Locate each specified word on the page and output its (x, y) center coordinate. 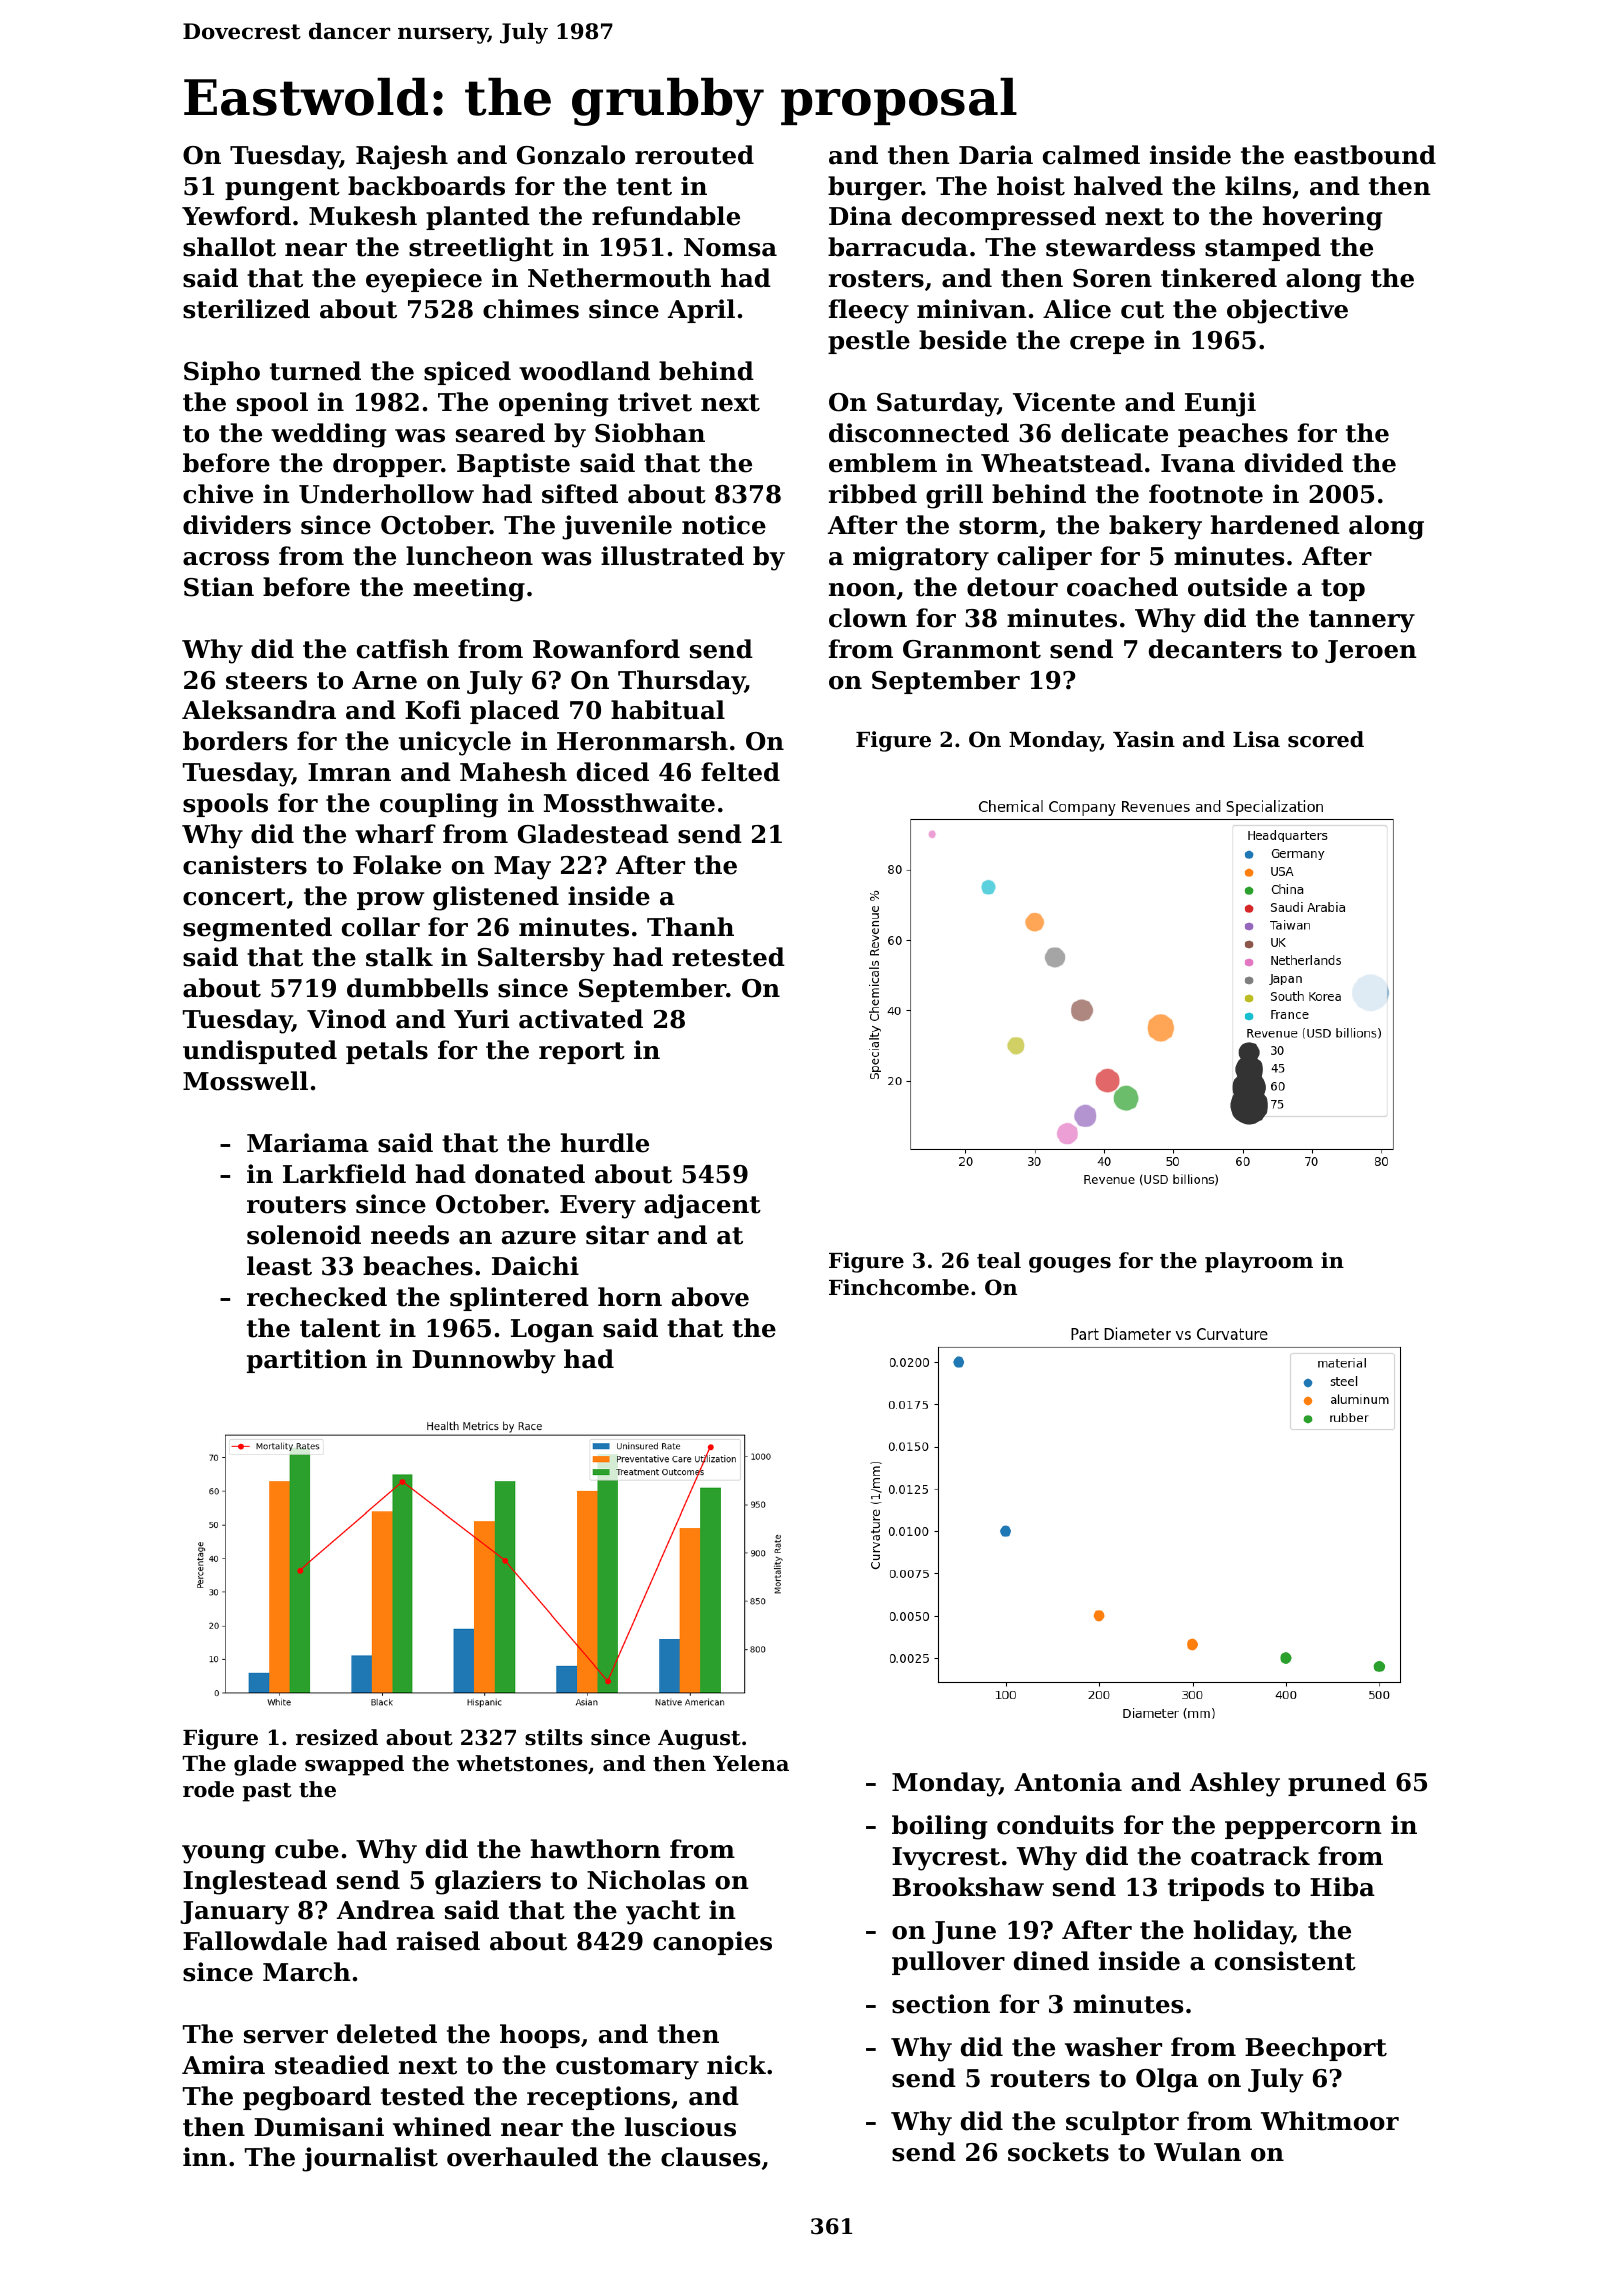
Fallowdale (255, 1941)
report (582, 1053)
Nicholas (646, 1880)
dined (1051, 1961)
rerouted (694, 155)
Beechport (1316, 2049)
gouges (1070, 1265)
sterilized (246, 309)
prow (390, 901)
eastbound (1365, 155)
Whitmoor (1330, 2121)
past (267, 1792)
